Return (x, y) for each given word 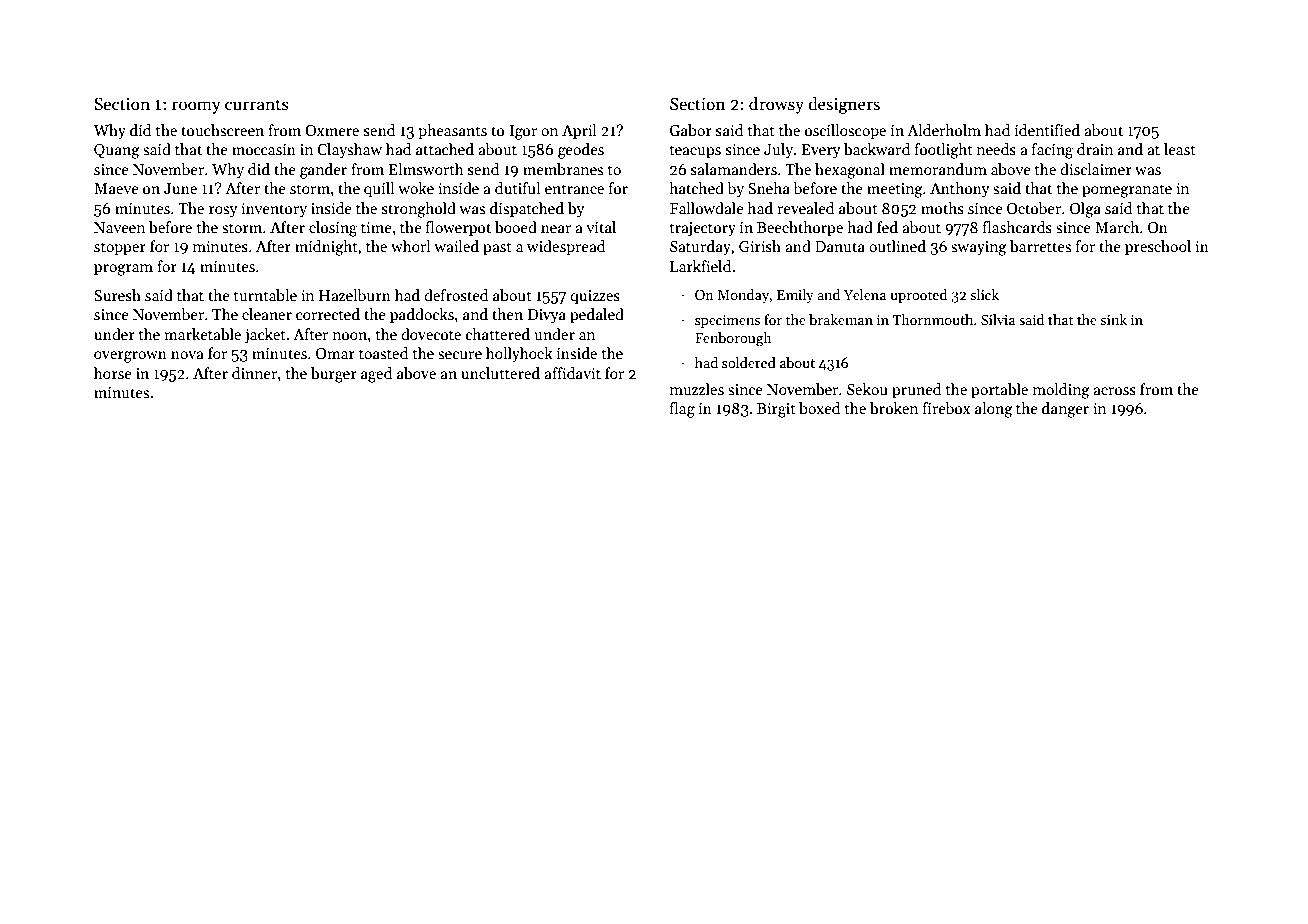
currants (257, 105)
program (123, 270)
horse (113, 373)
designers (844, 105)
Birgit (776, 410)
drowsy (776, 105)
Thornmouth (933, 319)
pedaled (597, 315)
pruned (916, 390)
